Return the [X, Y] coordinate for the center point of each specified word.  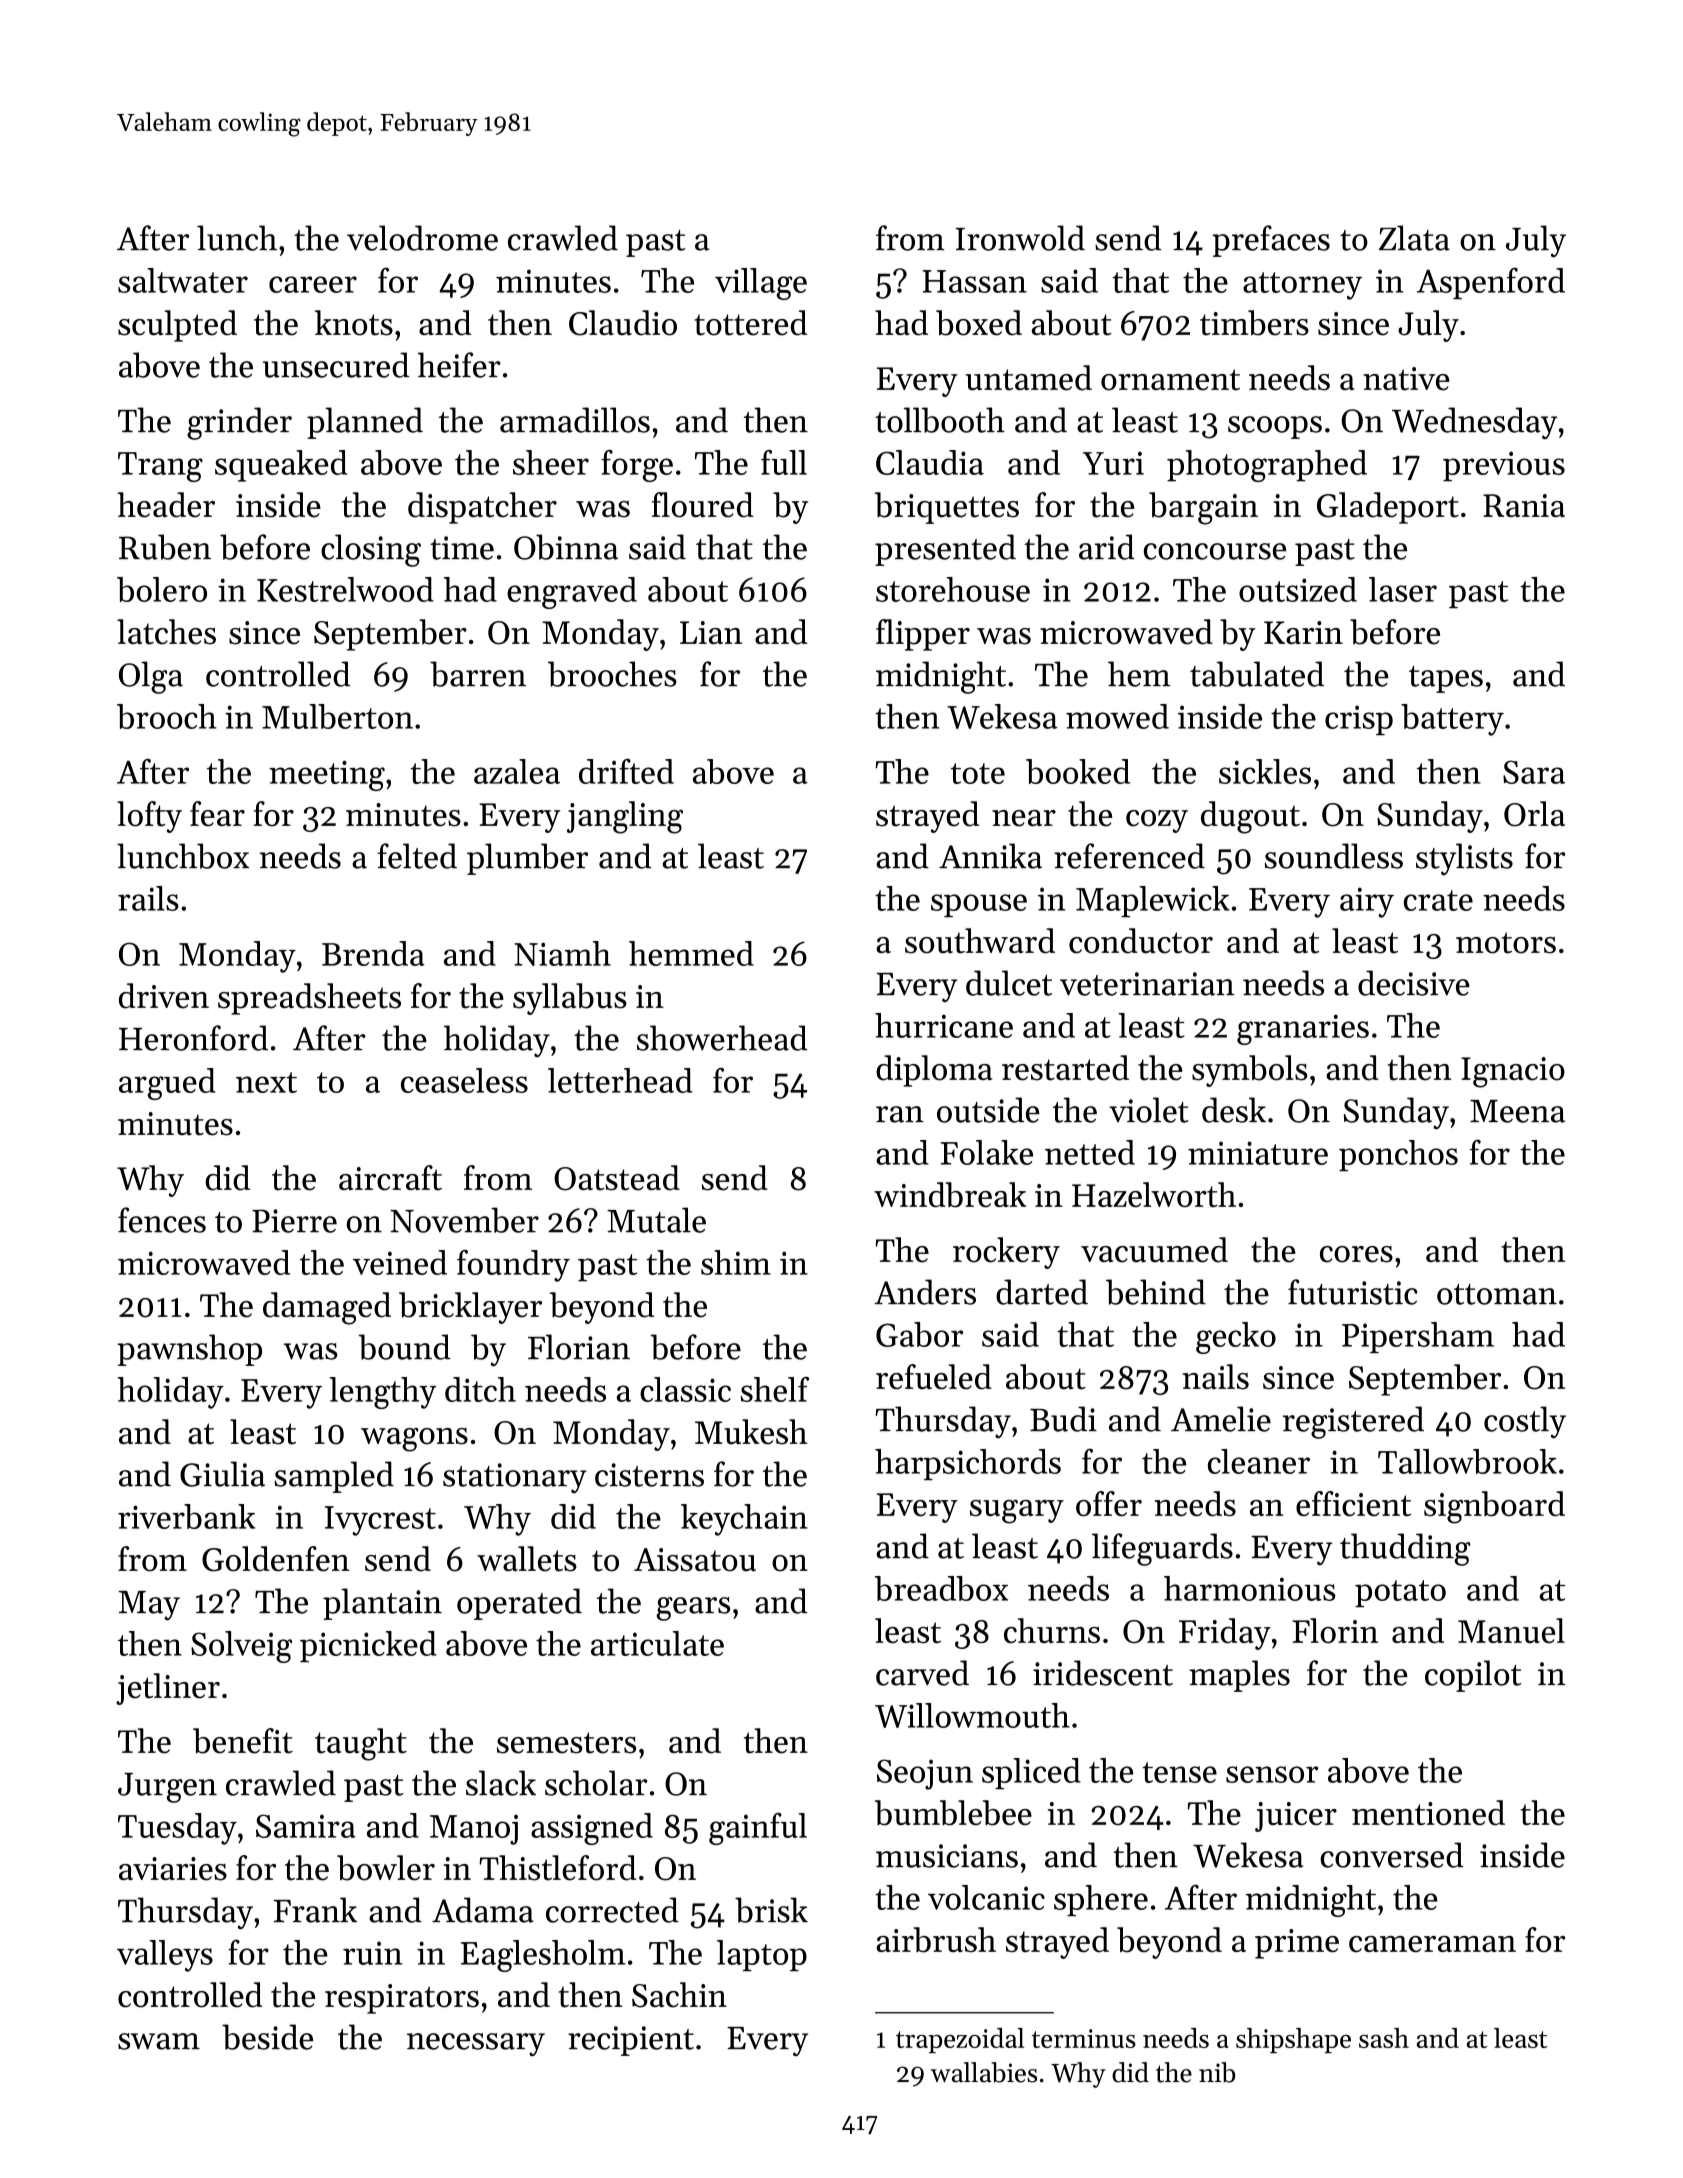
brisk [771, 1910]
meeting [327, 775]
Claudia [930, 462]
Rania [1524, 505]
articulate [657, 1643]
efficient [1353, 1503]
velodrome [422, 238]
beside [267, 2037]
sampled [334, 1477]
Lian [711, 632]
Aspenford [1491, 283]
